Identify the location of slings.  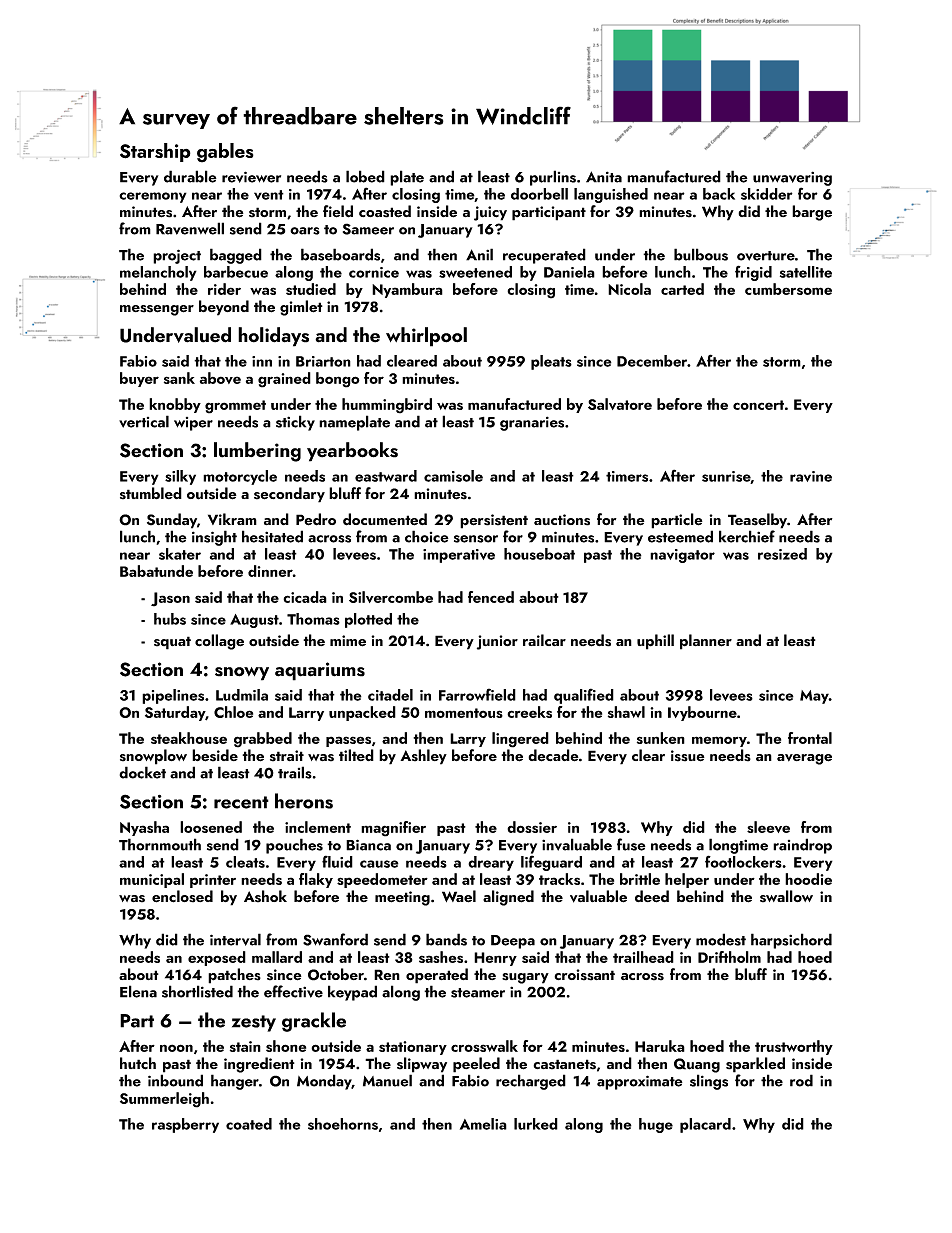
(709, 1082).
